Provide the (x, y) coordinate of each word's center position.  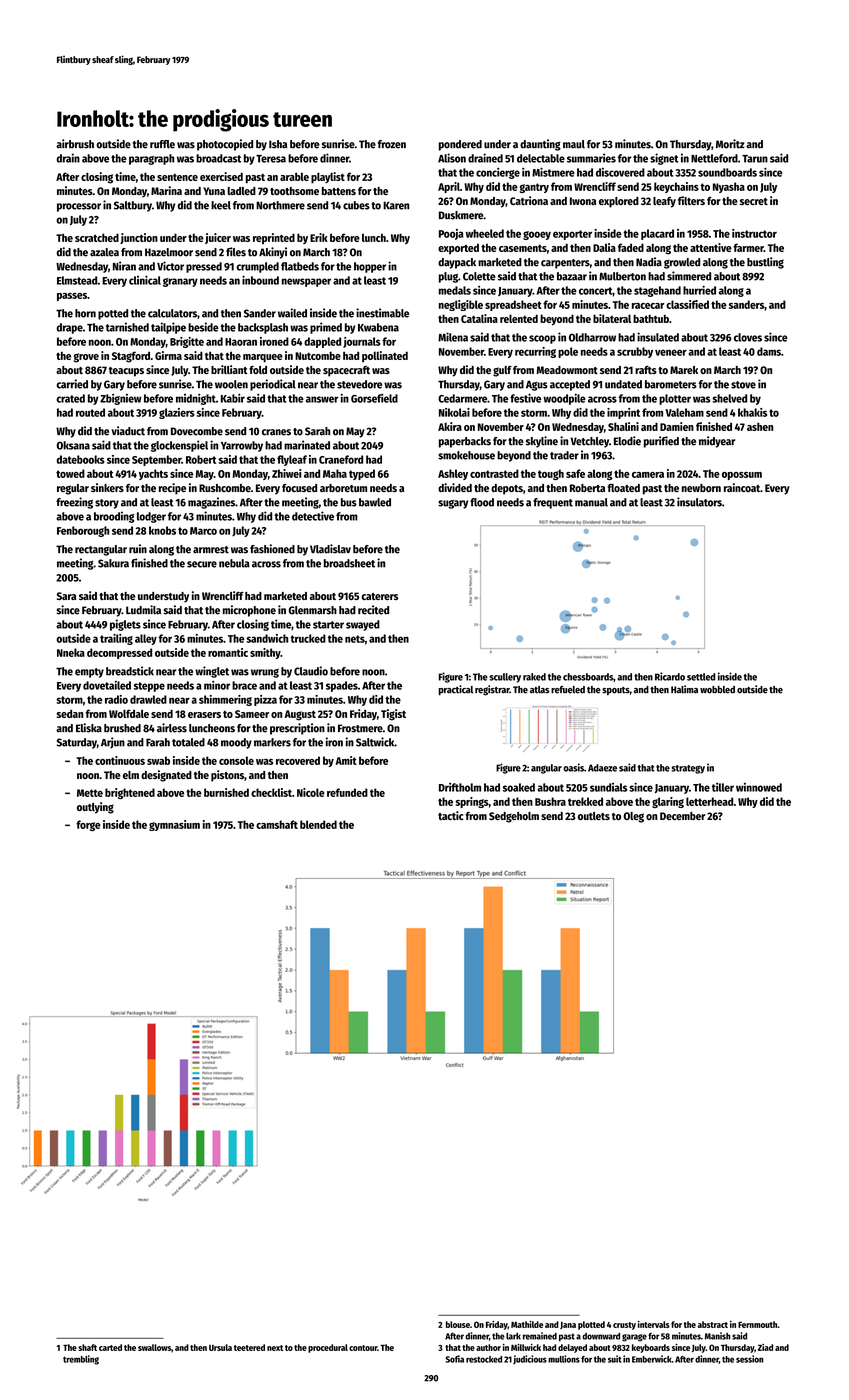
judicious (530, 1359)
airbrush (75, 144)
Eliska (89, 728)
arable (294, 176)
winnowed (759, 787)
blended (318, 824)
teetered (249, 1347)
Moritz (730, 144)
